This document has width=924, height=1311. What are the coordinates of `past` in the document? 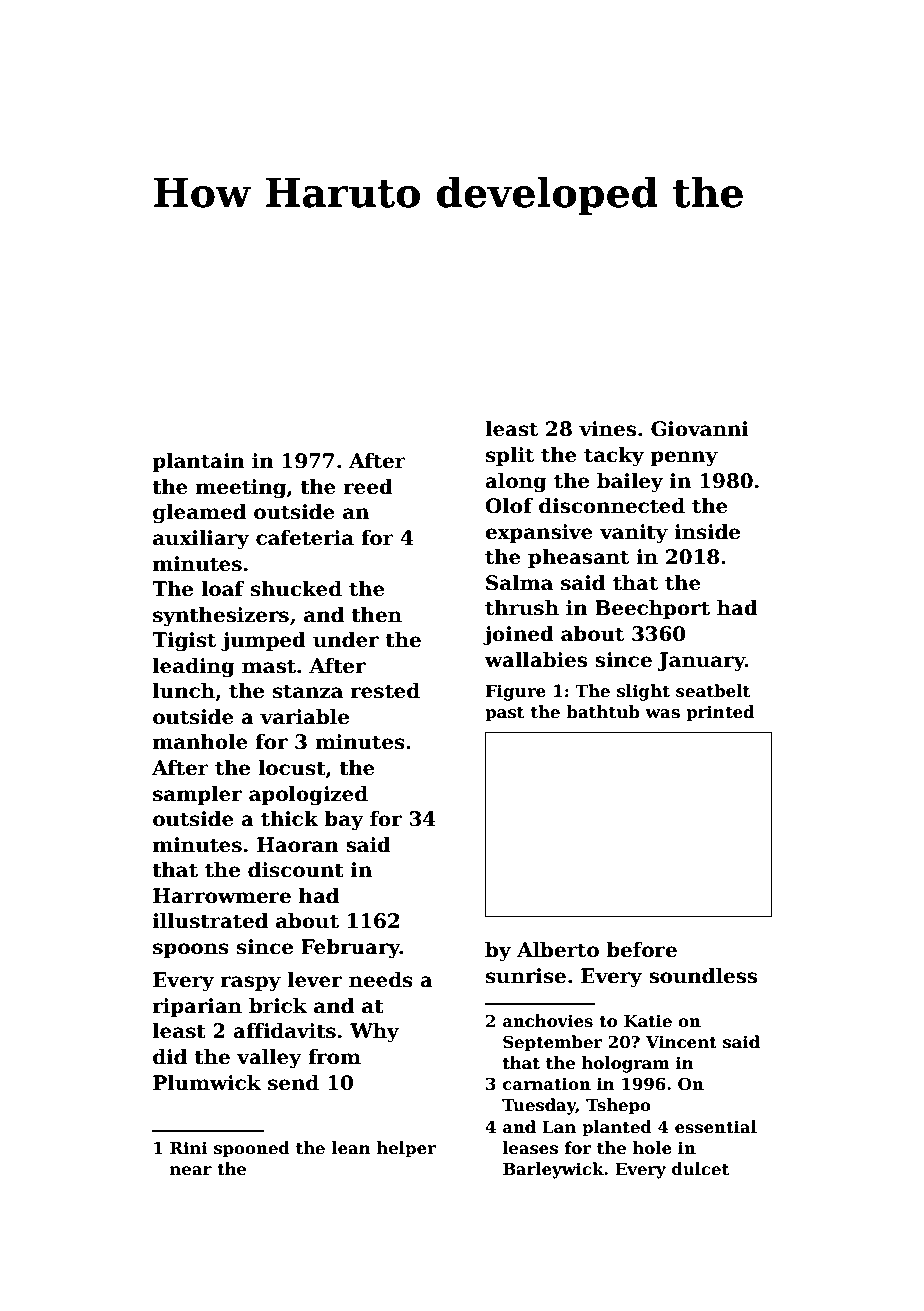 It's located at (504, 714).
